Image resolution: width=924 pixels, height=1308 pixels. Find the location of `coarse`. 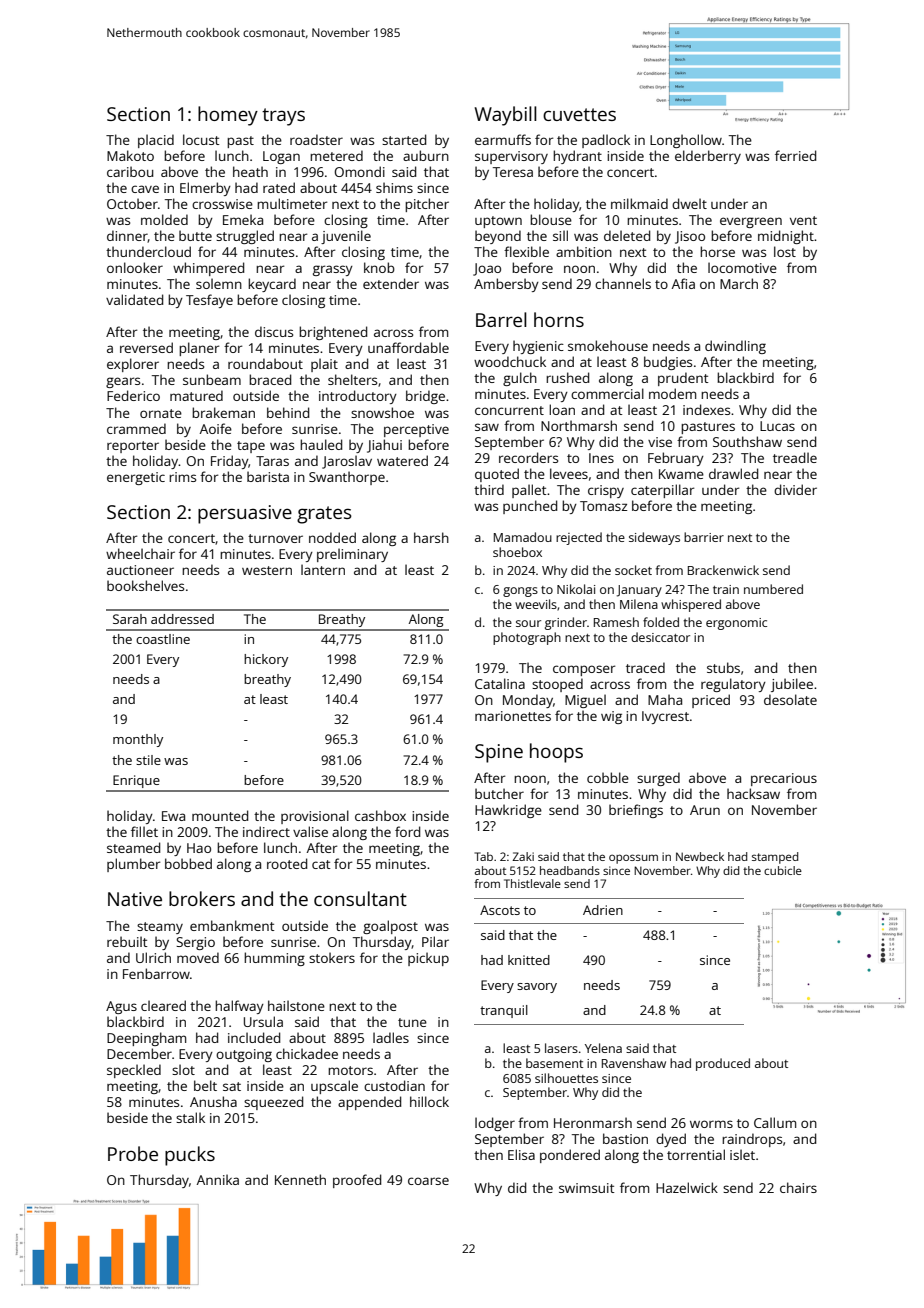

coarse is located at coordinates (428, 1181).
